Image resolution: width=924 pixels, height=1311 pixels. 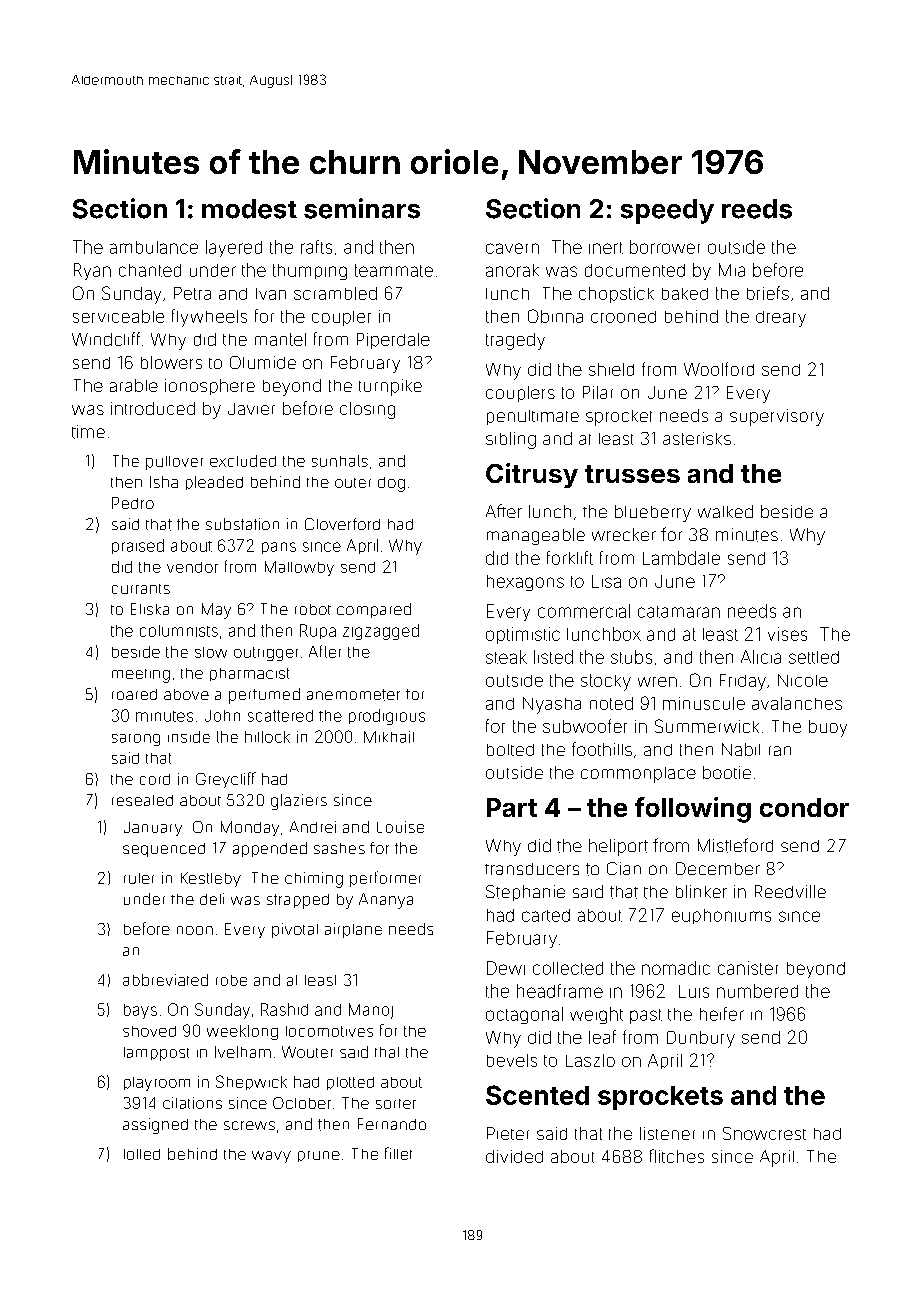 I want to click on buoy, so click(x=828, y=728).
